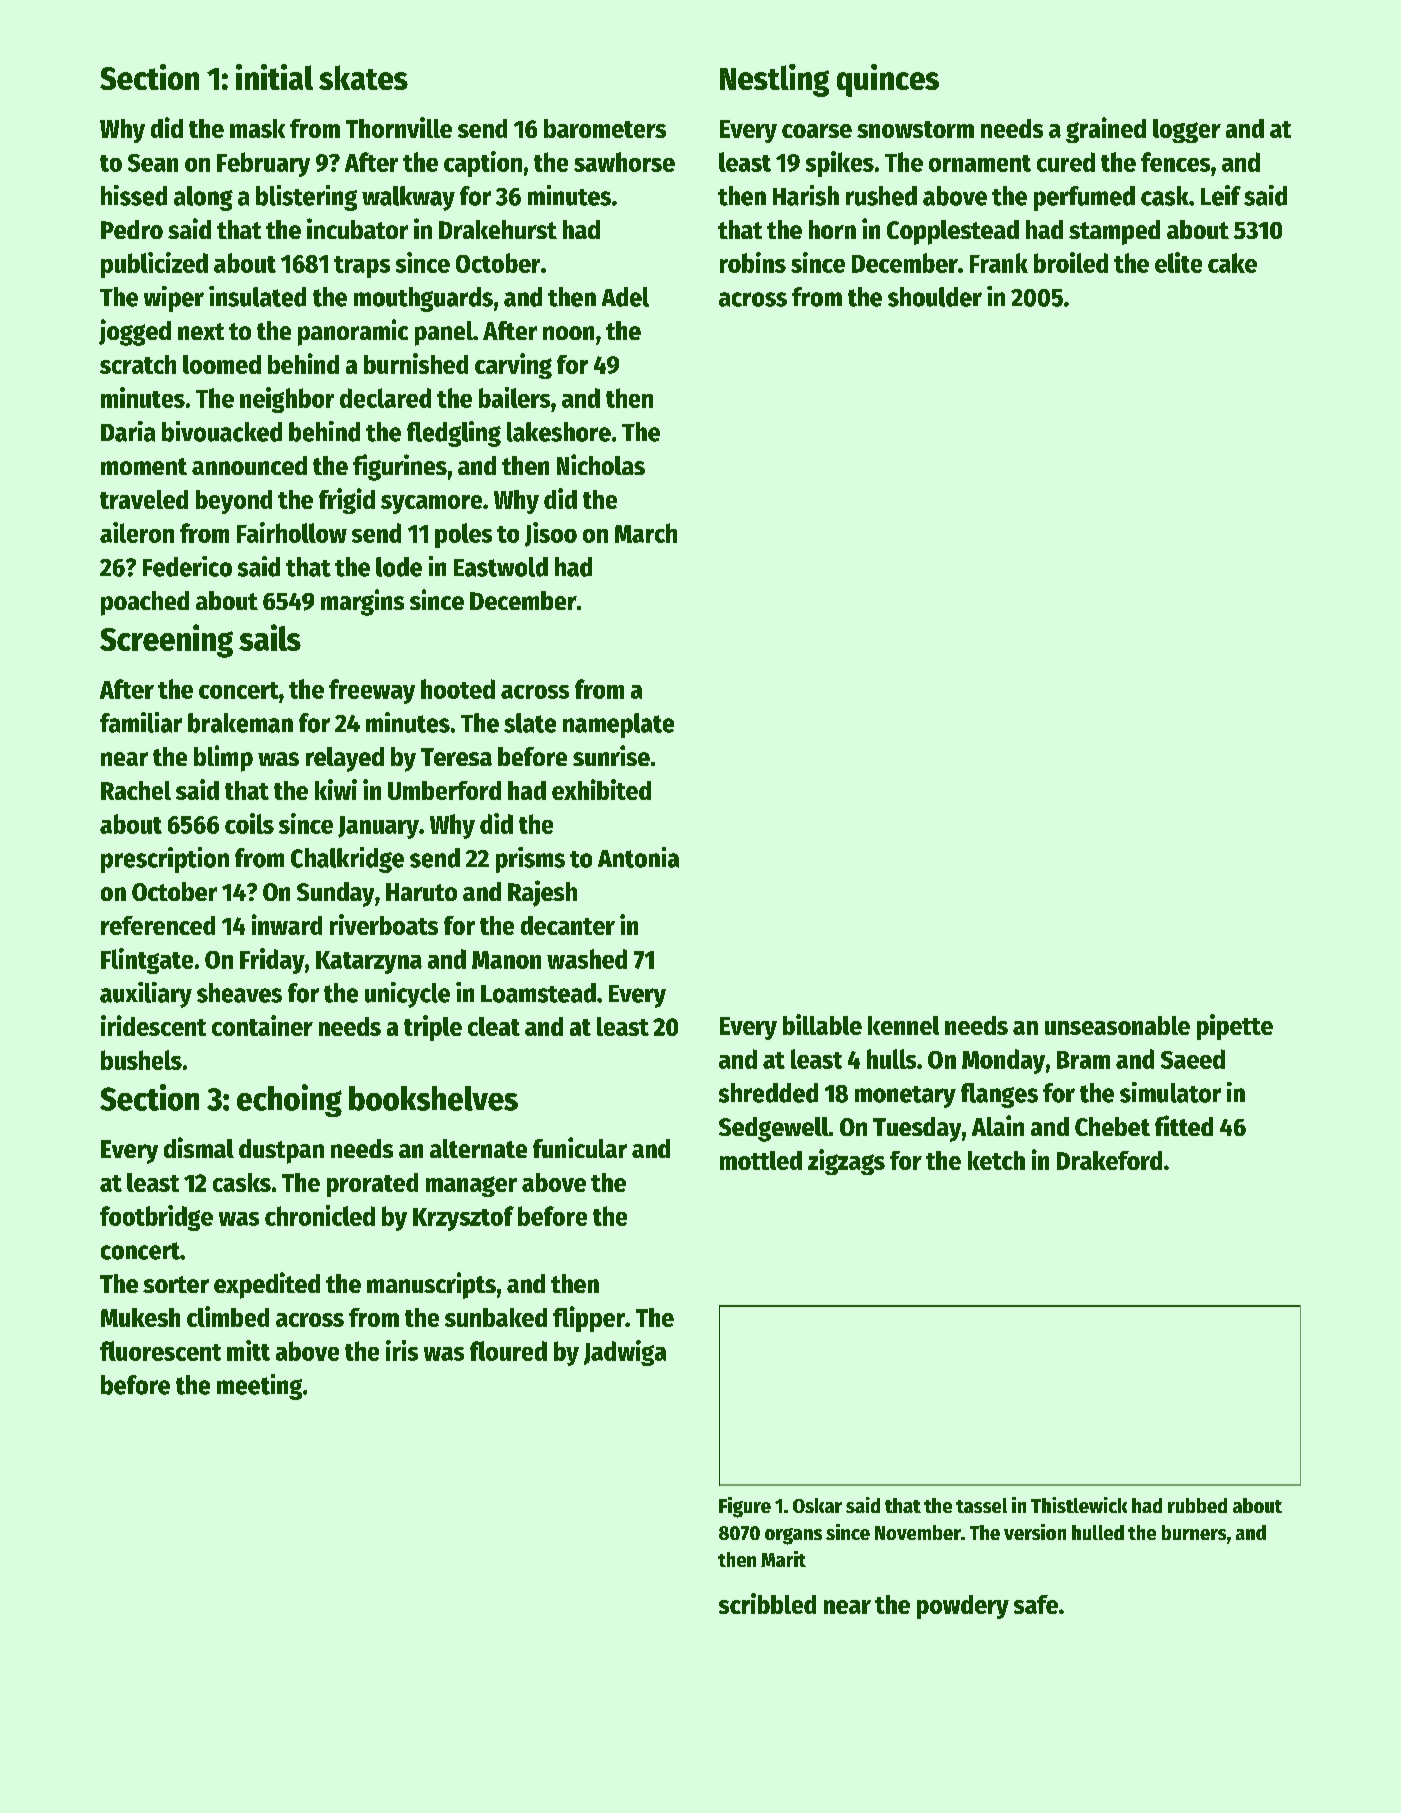 The width and height of the image is (1401, 1813). I want to click on Adel, so click(625, 297).
